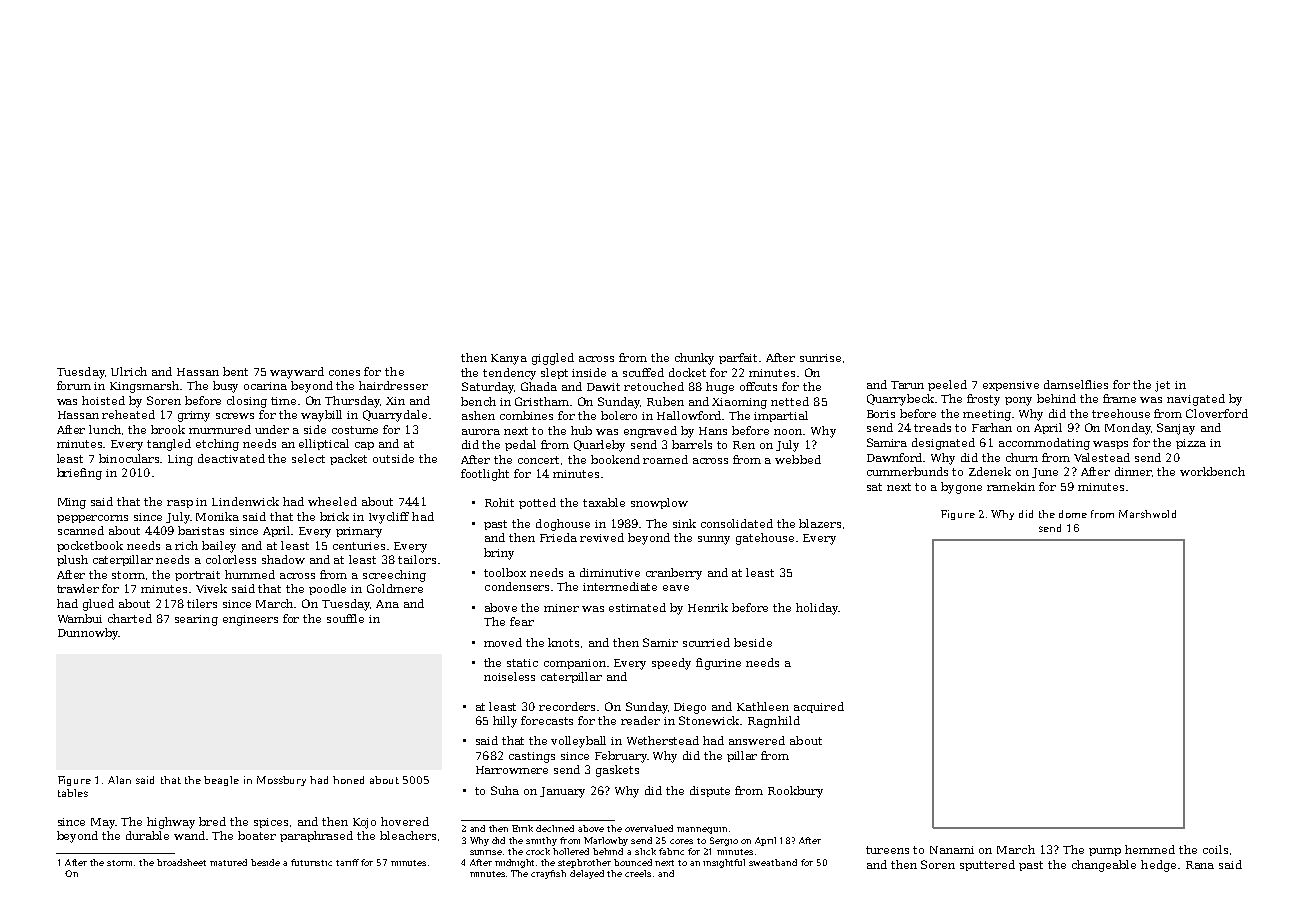 This page has width=1308, height=924. What do you see at coordinates (73, 793) in the page?
I see `tables` at bounding box center [73, 793].
